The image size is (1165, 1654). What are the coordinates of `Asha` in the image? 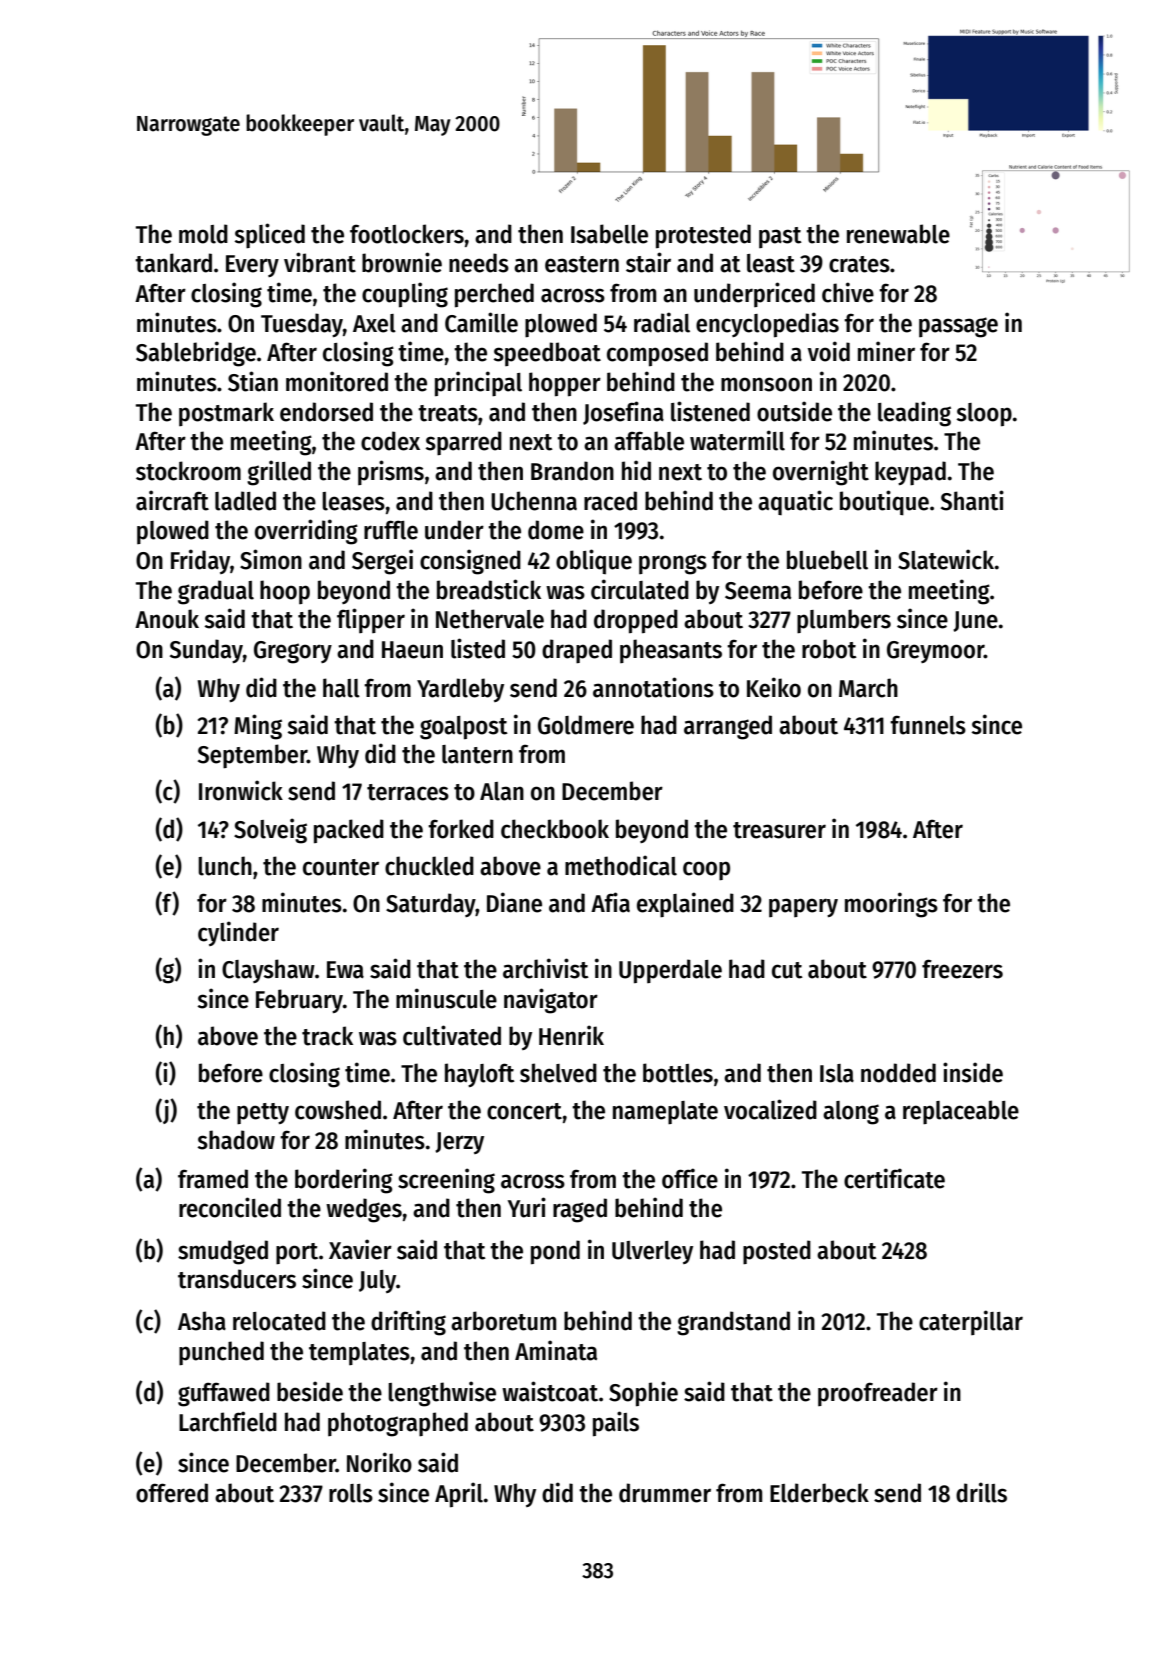 It's located at (202, 1321).
